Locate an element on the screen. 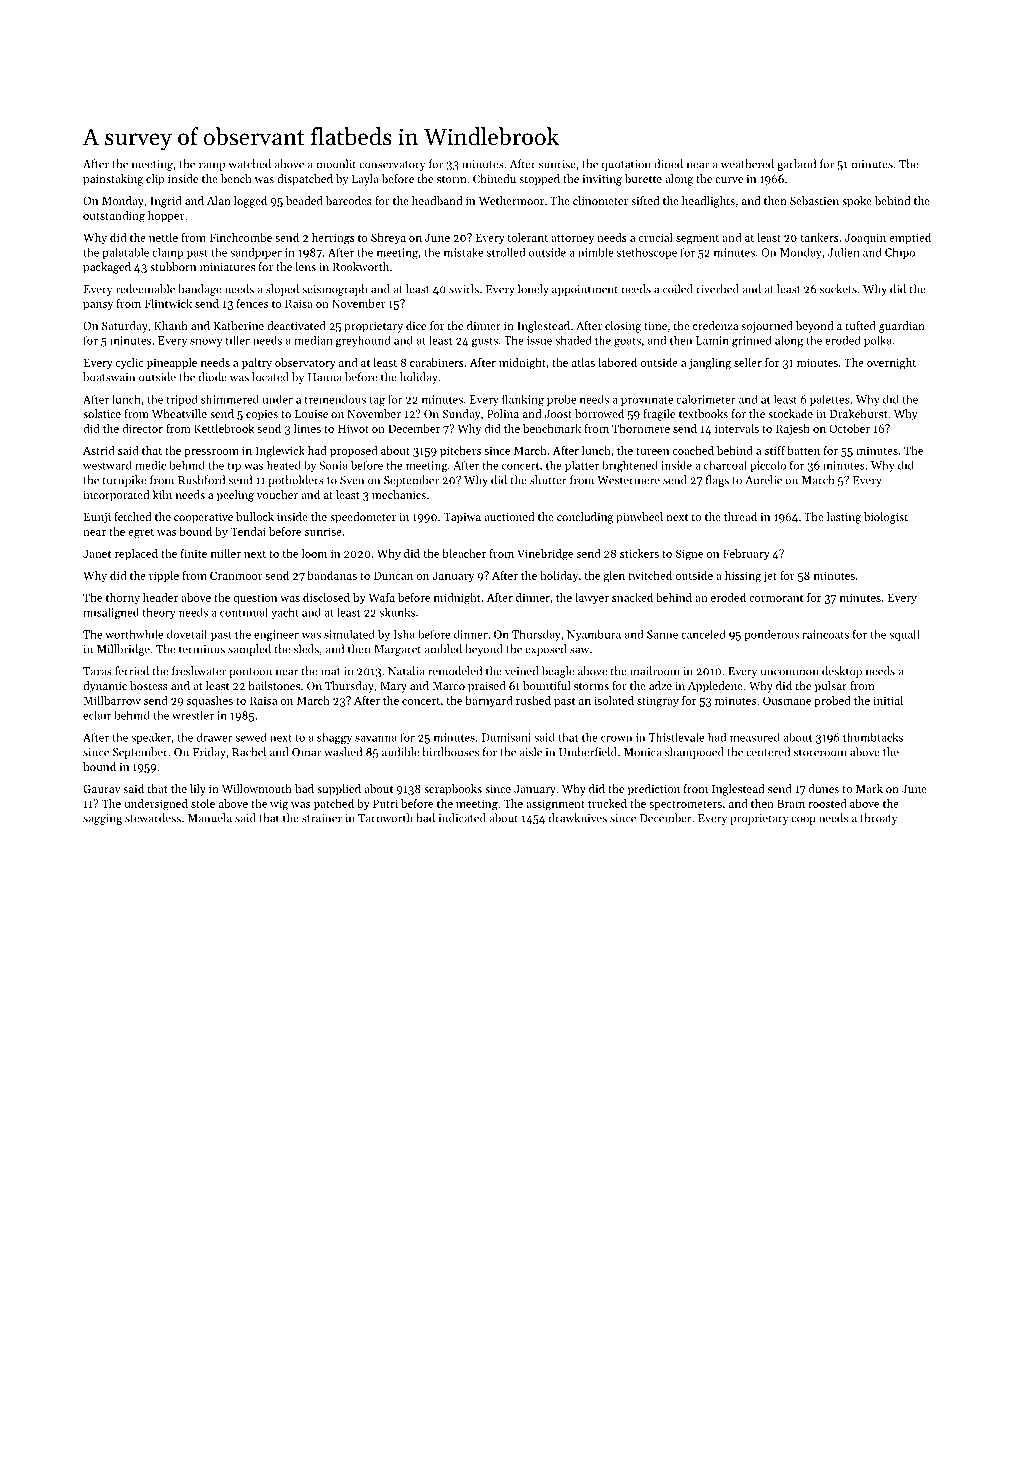 Image resolution: width=1015 pixels, height=1470 pixels. throaty is located at coordinates (879, 819).
